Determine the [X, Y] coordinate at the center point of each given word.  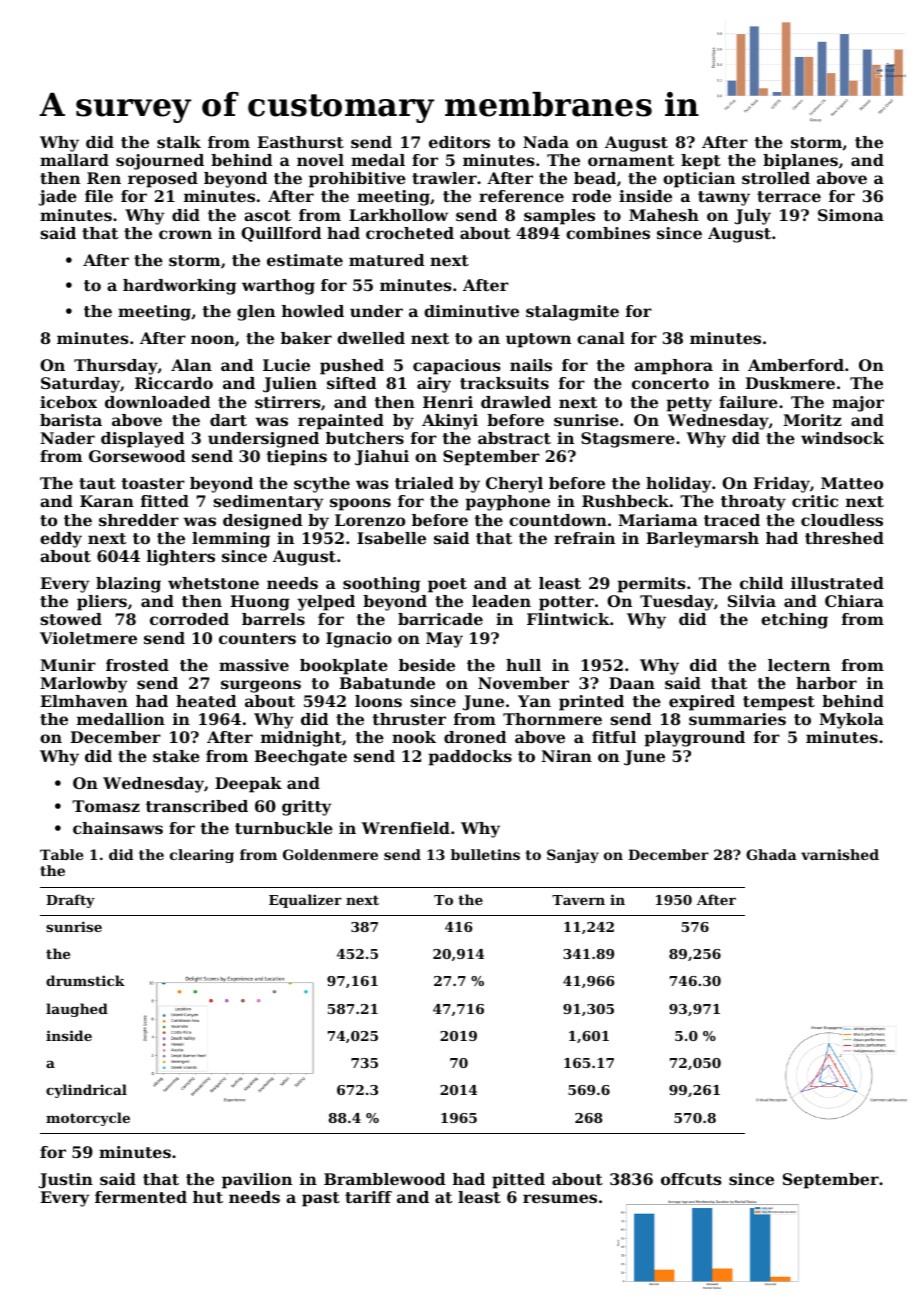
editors [459, 142]
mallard [74, 160]
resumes [560, 1198]
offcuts [691, 1179]
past [321, 1199]
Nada [546, 142]
